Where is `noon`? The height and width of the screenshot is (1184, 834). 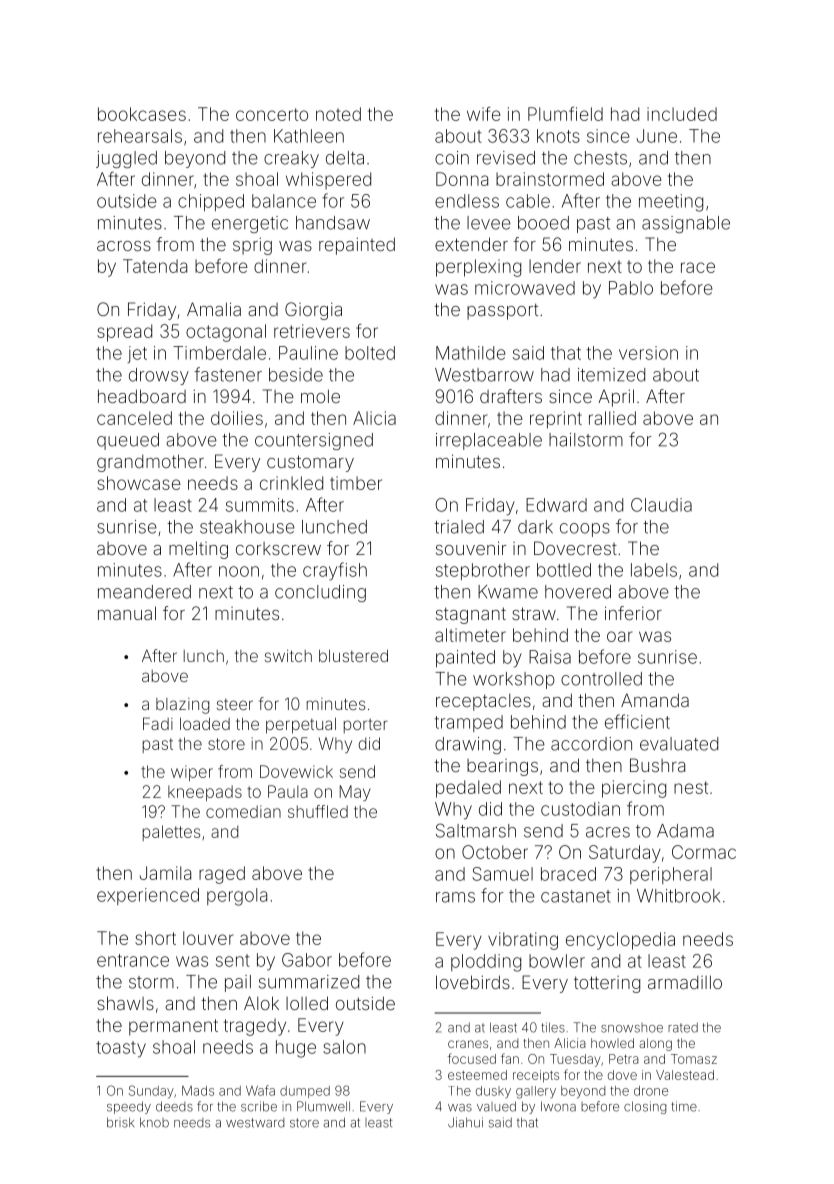
noon is located at coordinates (239, 571).
